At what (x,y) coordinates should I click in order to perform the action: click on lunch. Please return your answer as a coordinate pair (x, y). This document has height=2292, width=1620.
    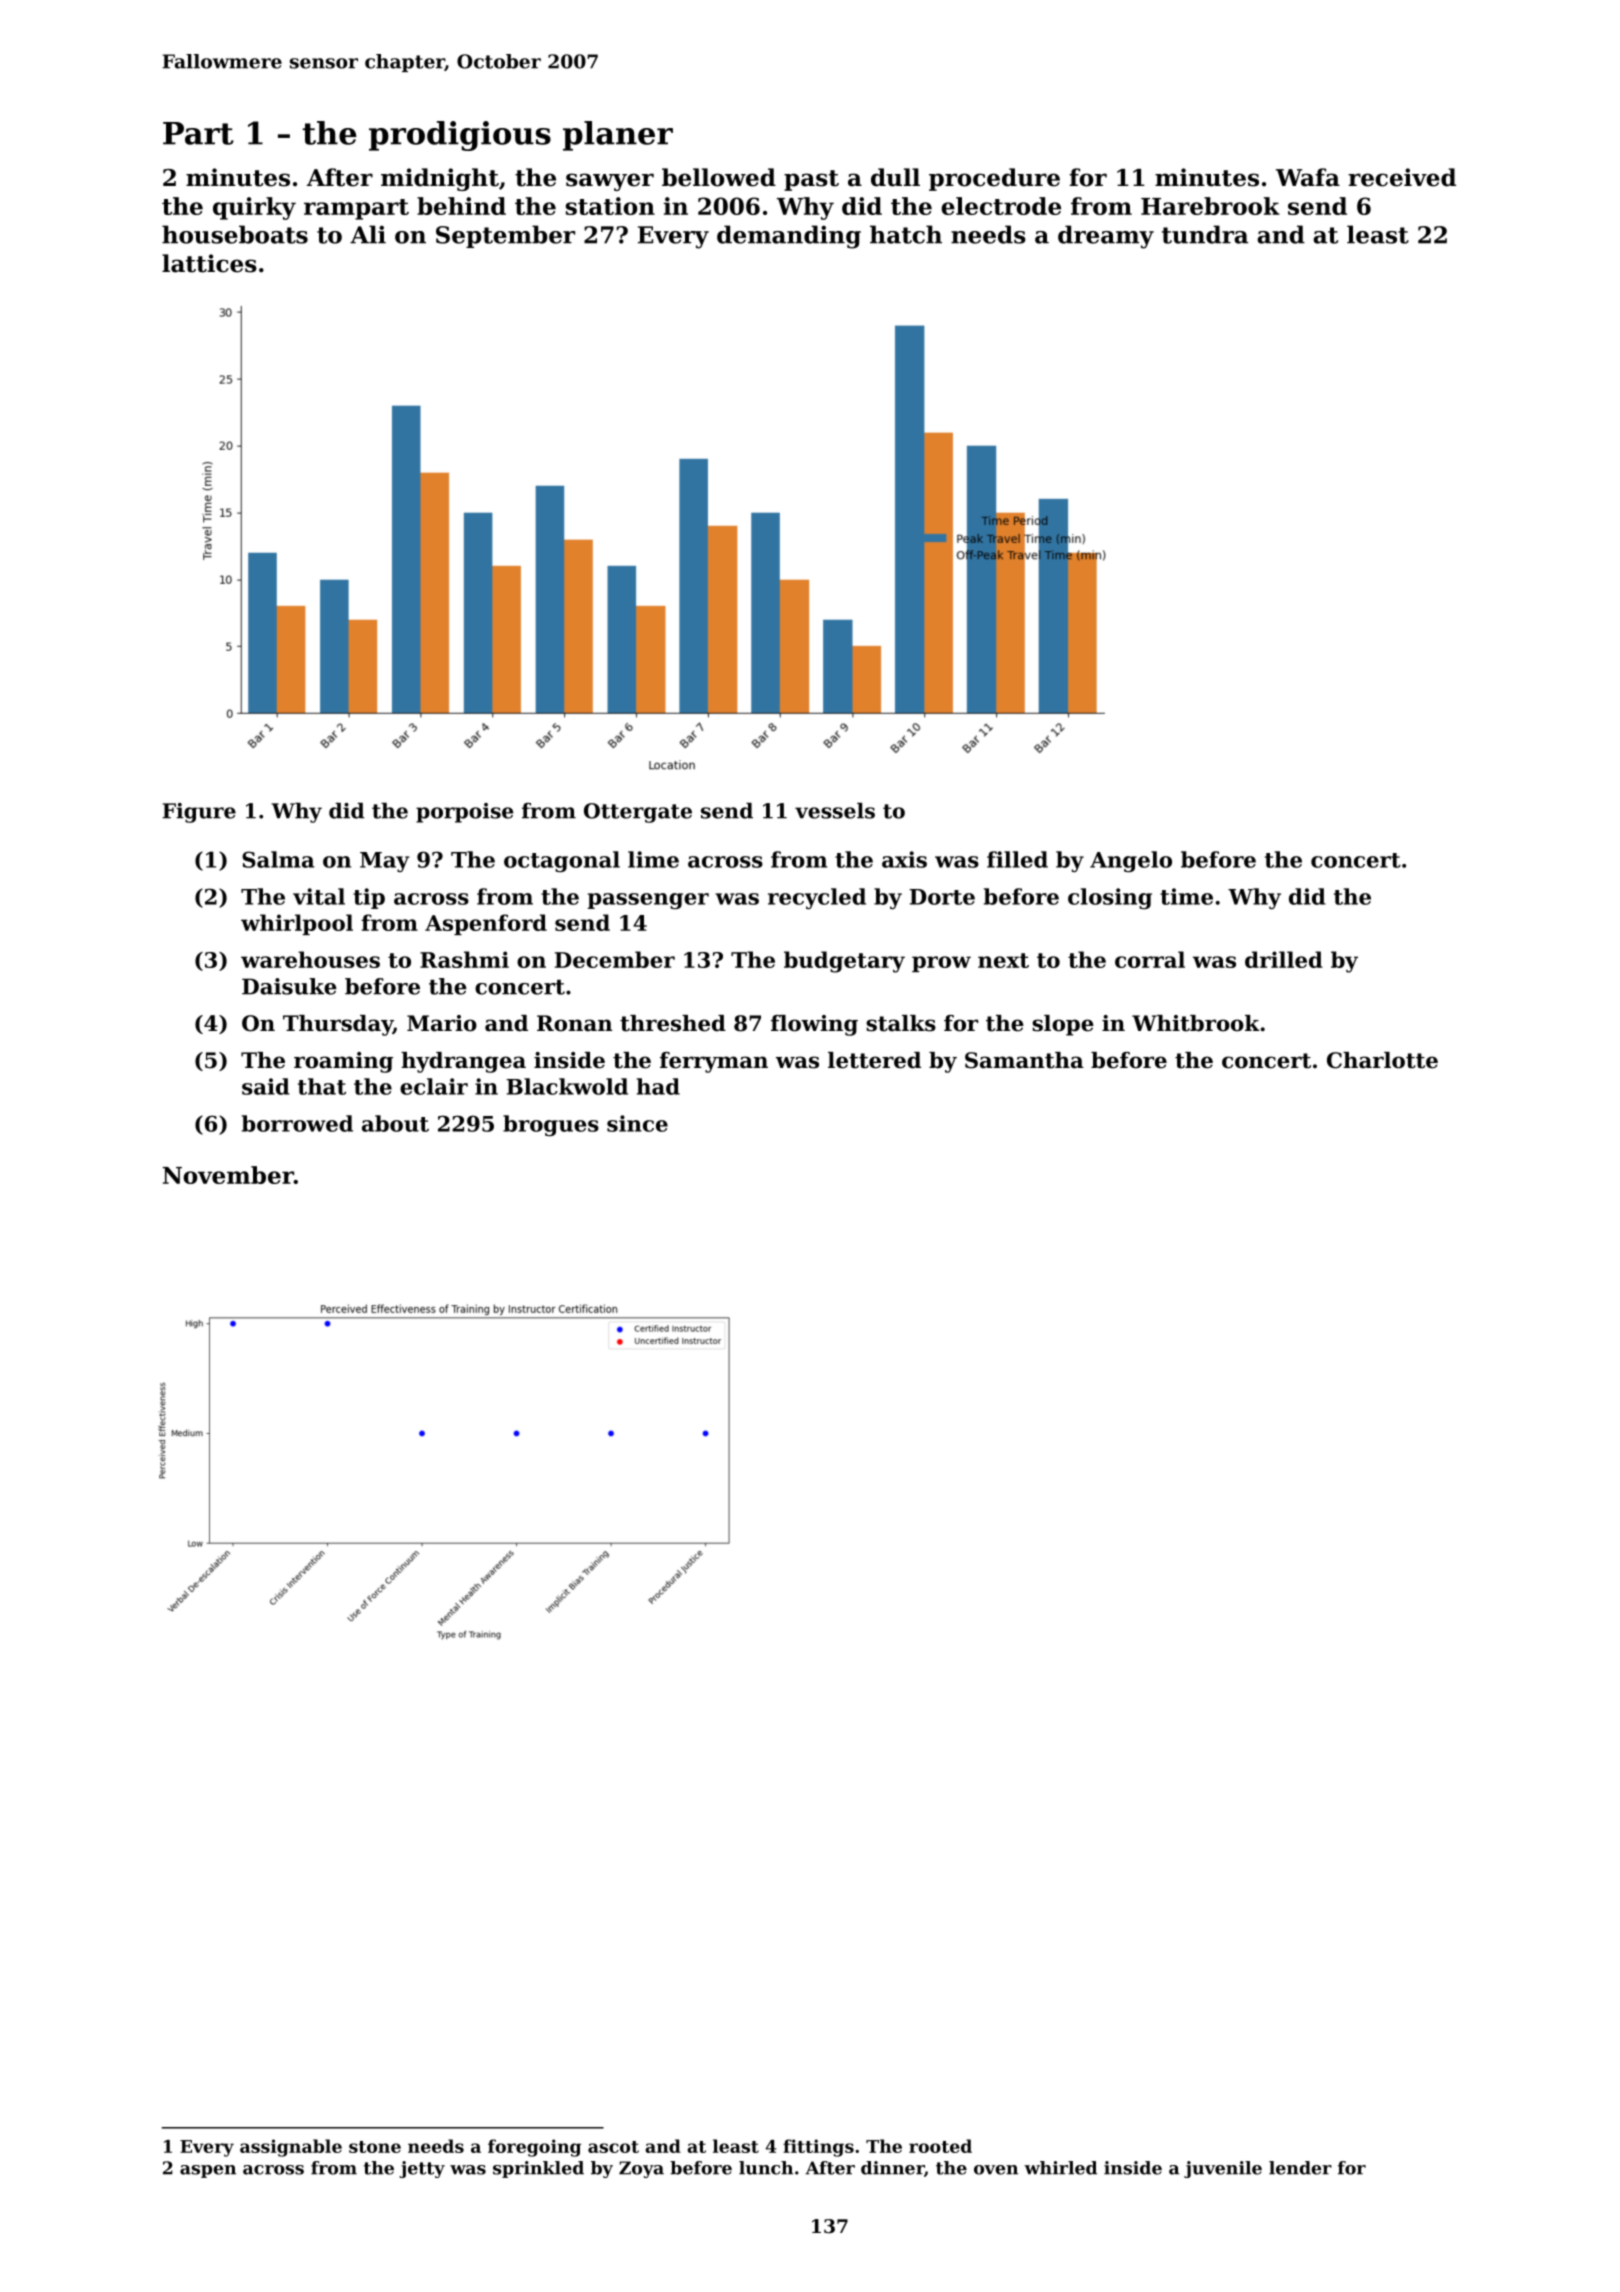
    Looking at the image, I should click on (766, 2168).
